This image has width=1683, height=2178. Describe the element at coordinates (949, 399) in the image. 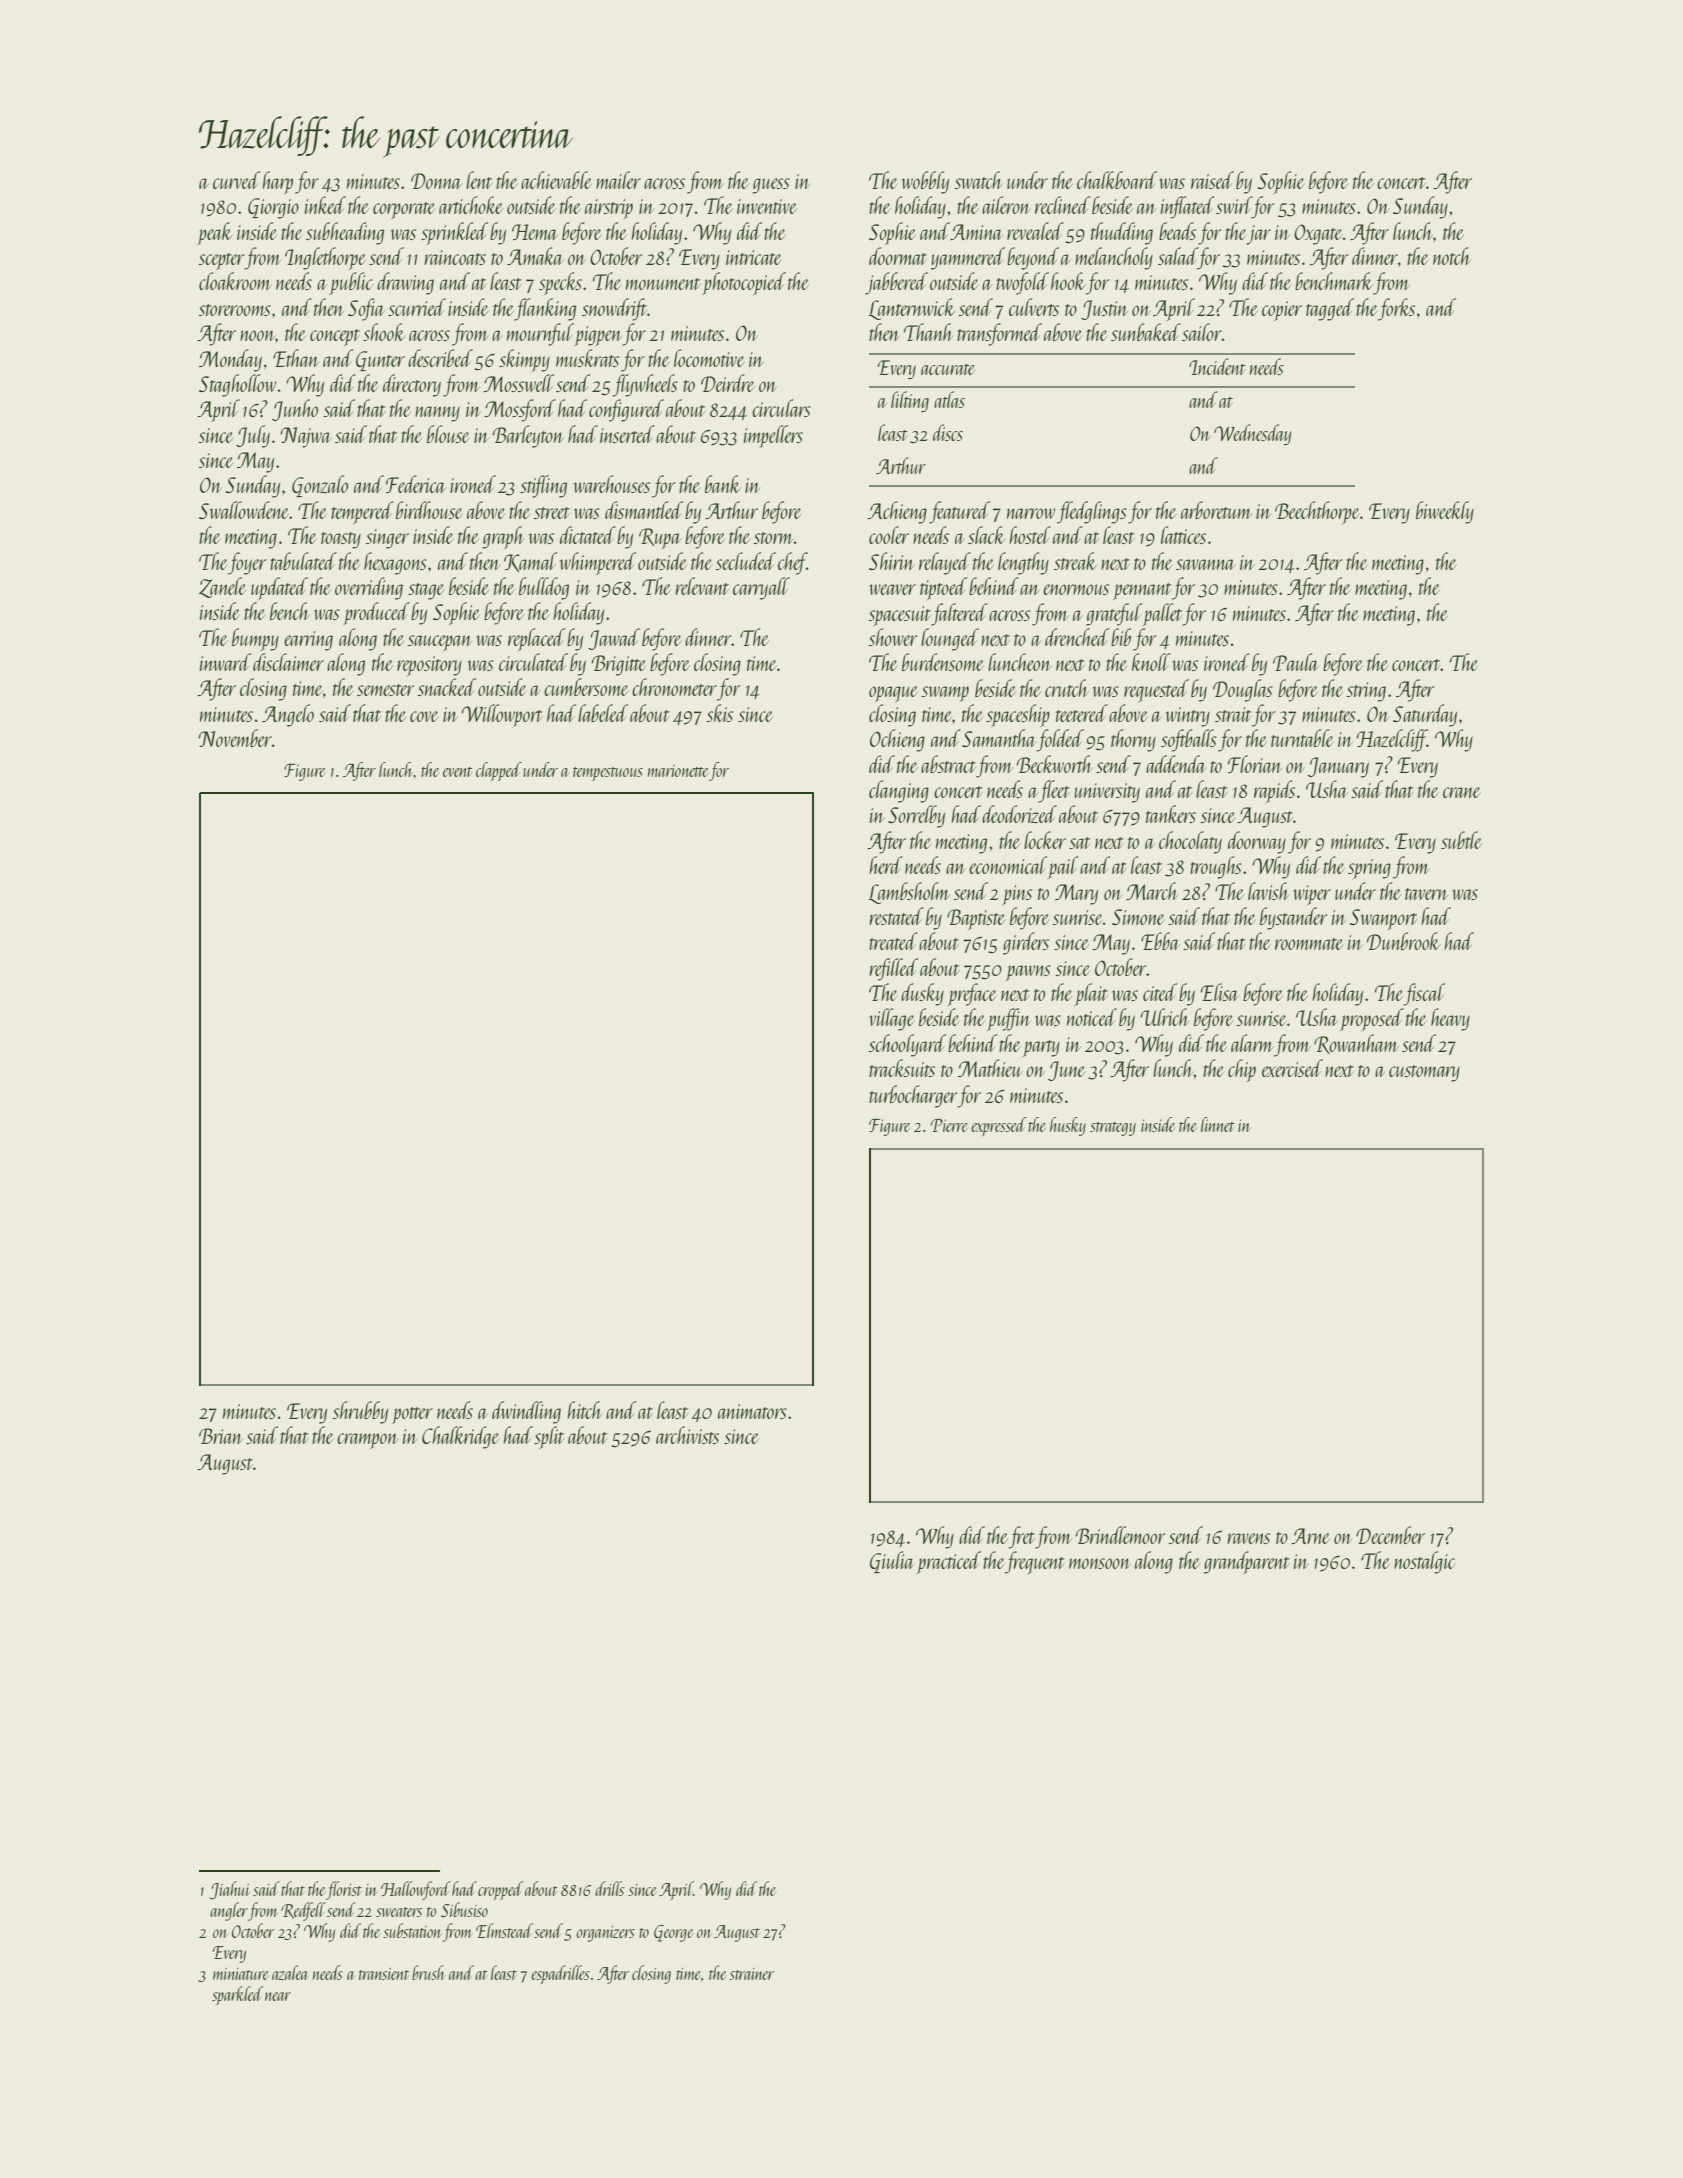

I see `atlas` at that location.
